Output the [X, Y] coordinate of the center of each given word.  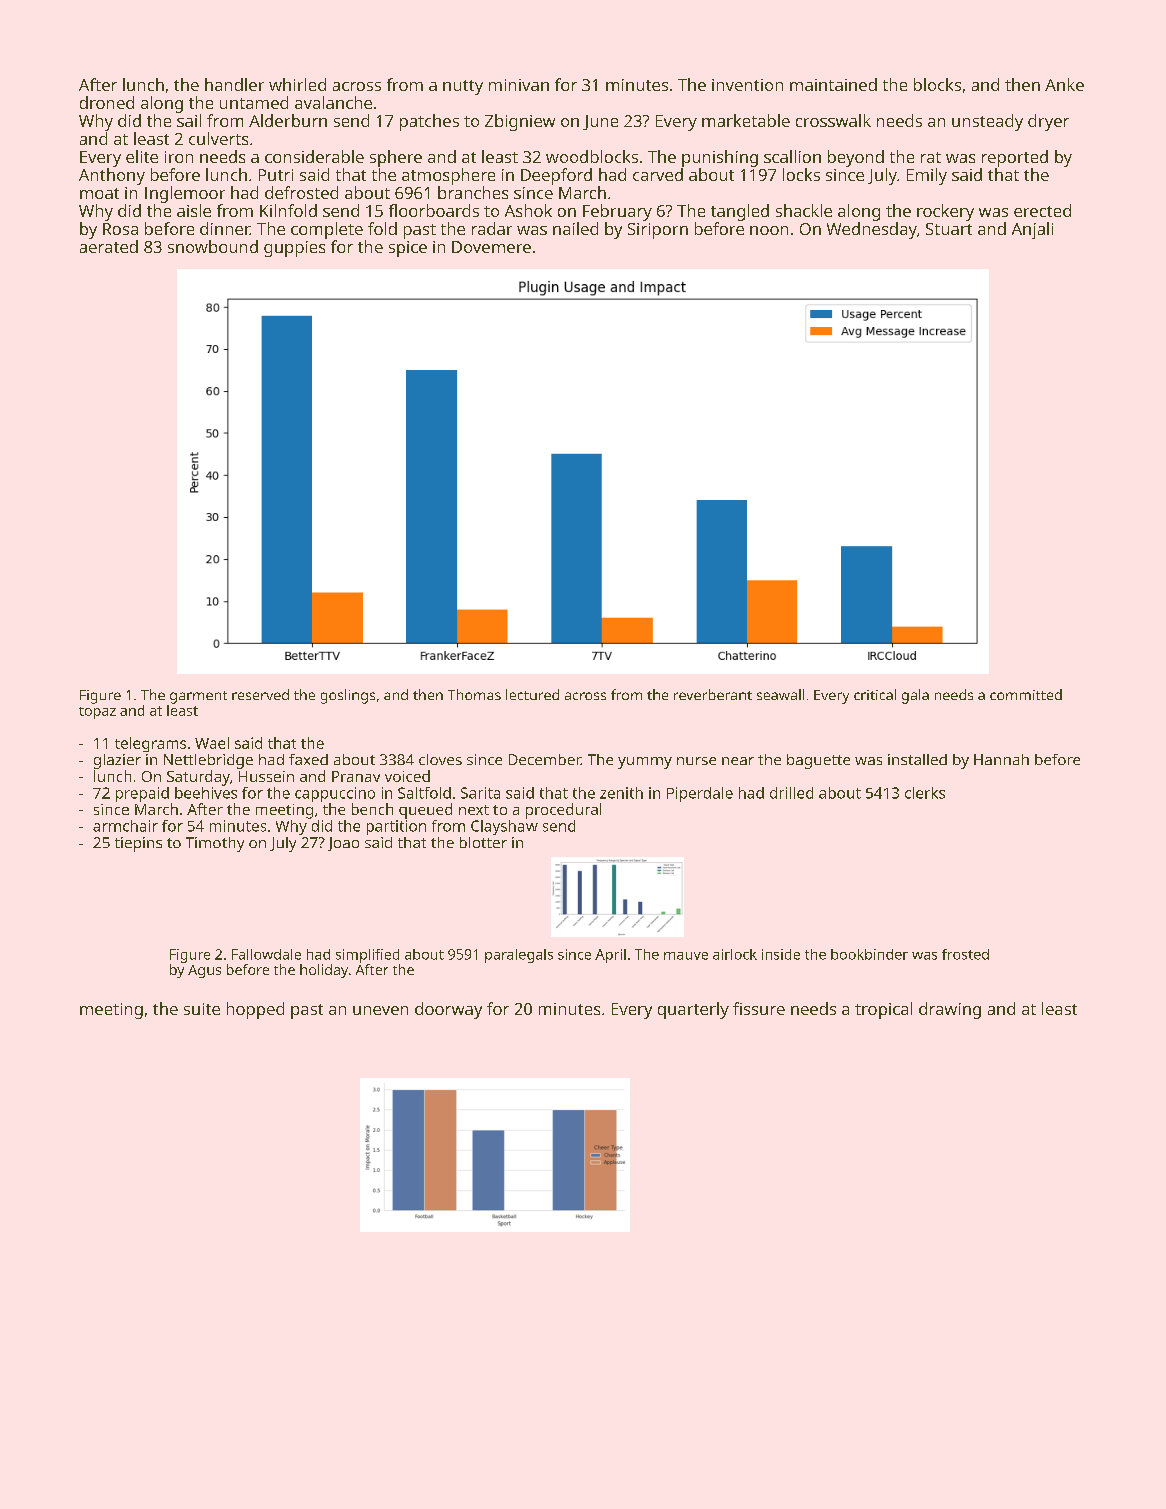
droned [107, 102]
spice [408, 249]
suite [202, 1009]
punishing [720, 158]
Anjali [1032, 230]
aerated [109, 246]
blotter [483, 842]
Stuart [949, 229]
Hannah [1001, 759]
